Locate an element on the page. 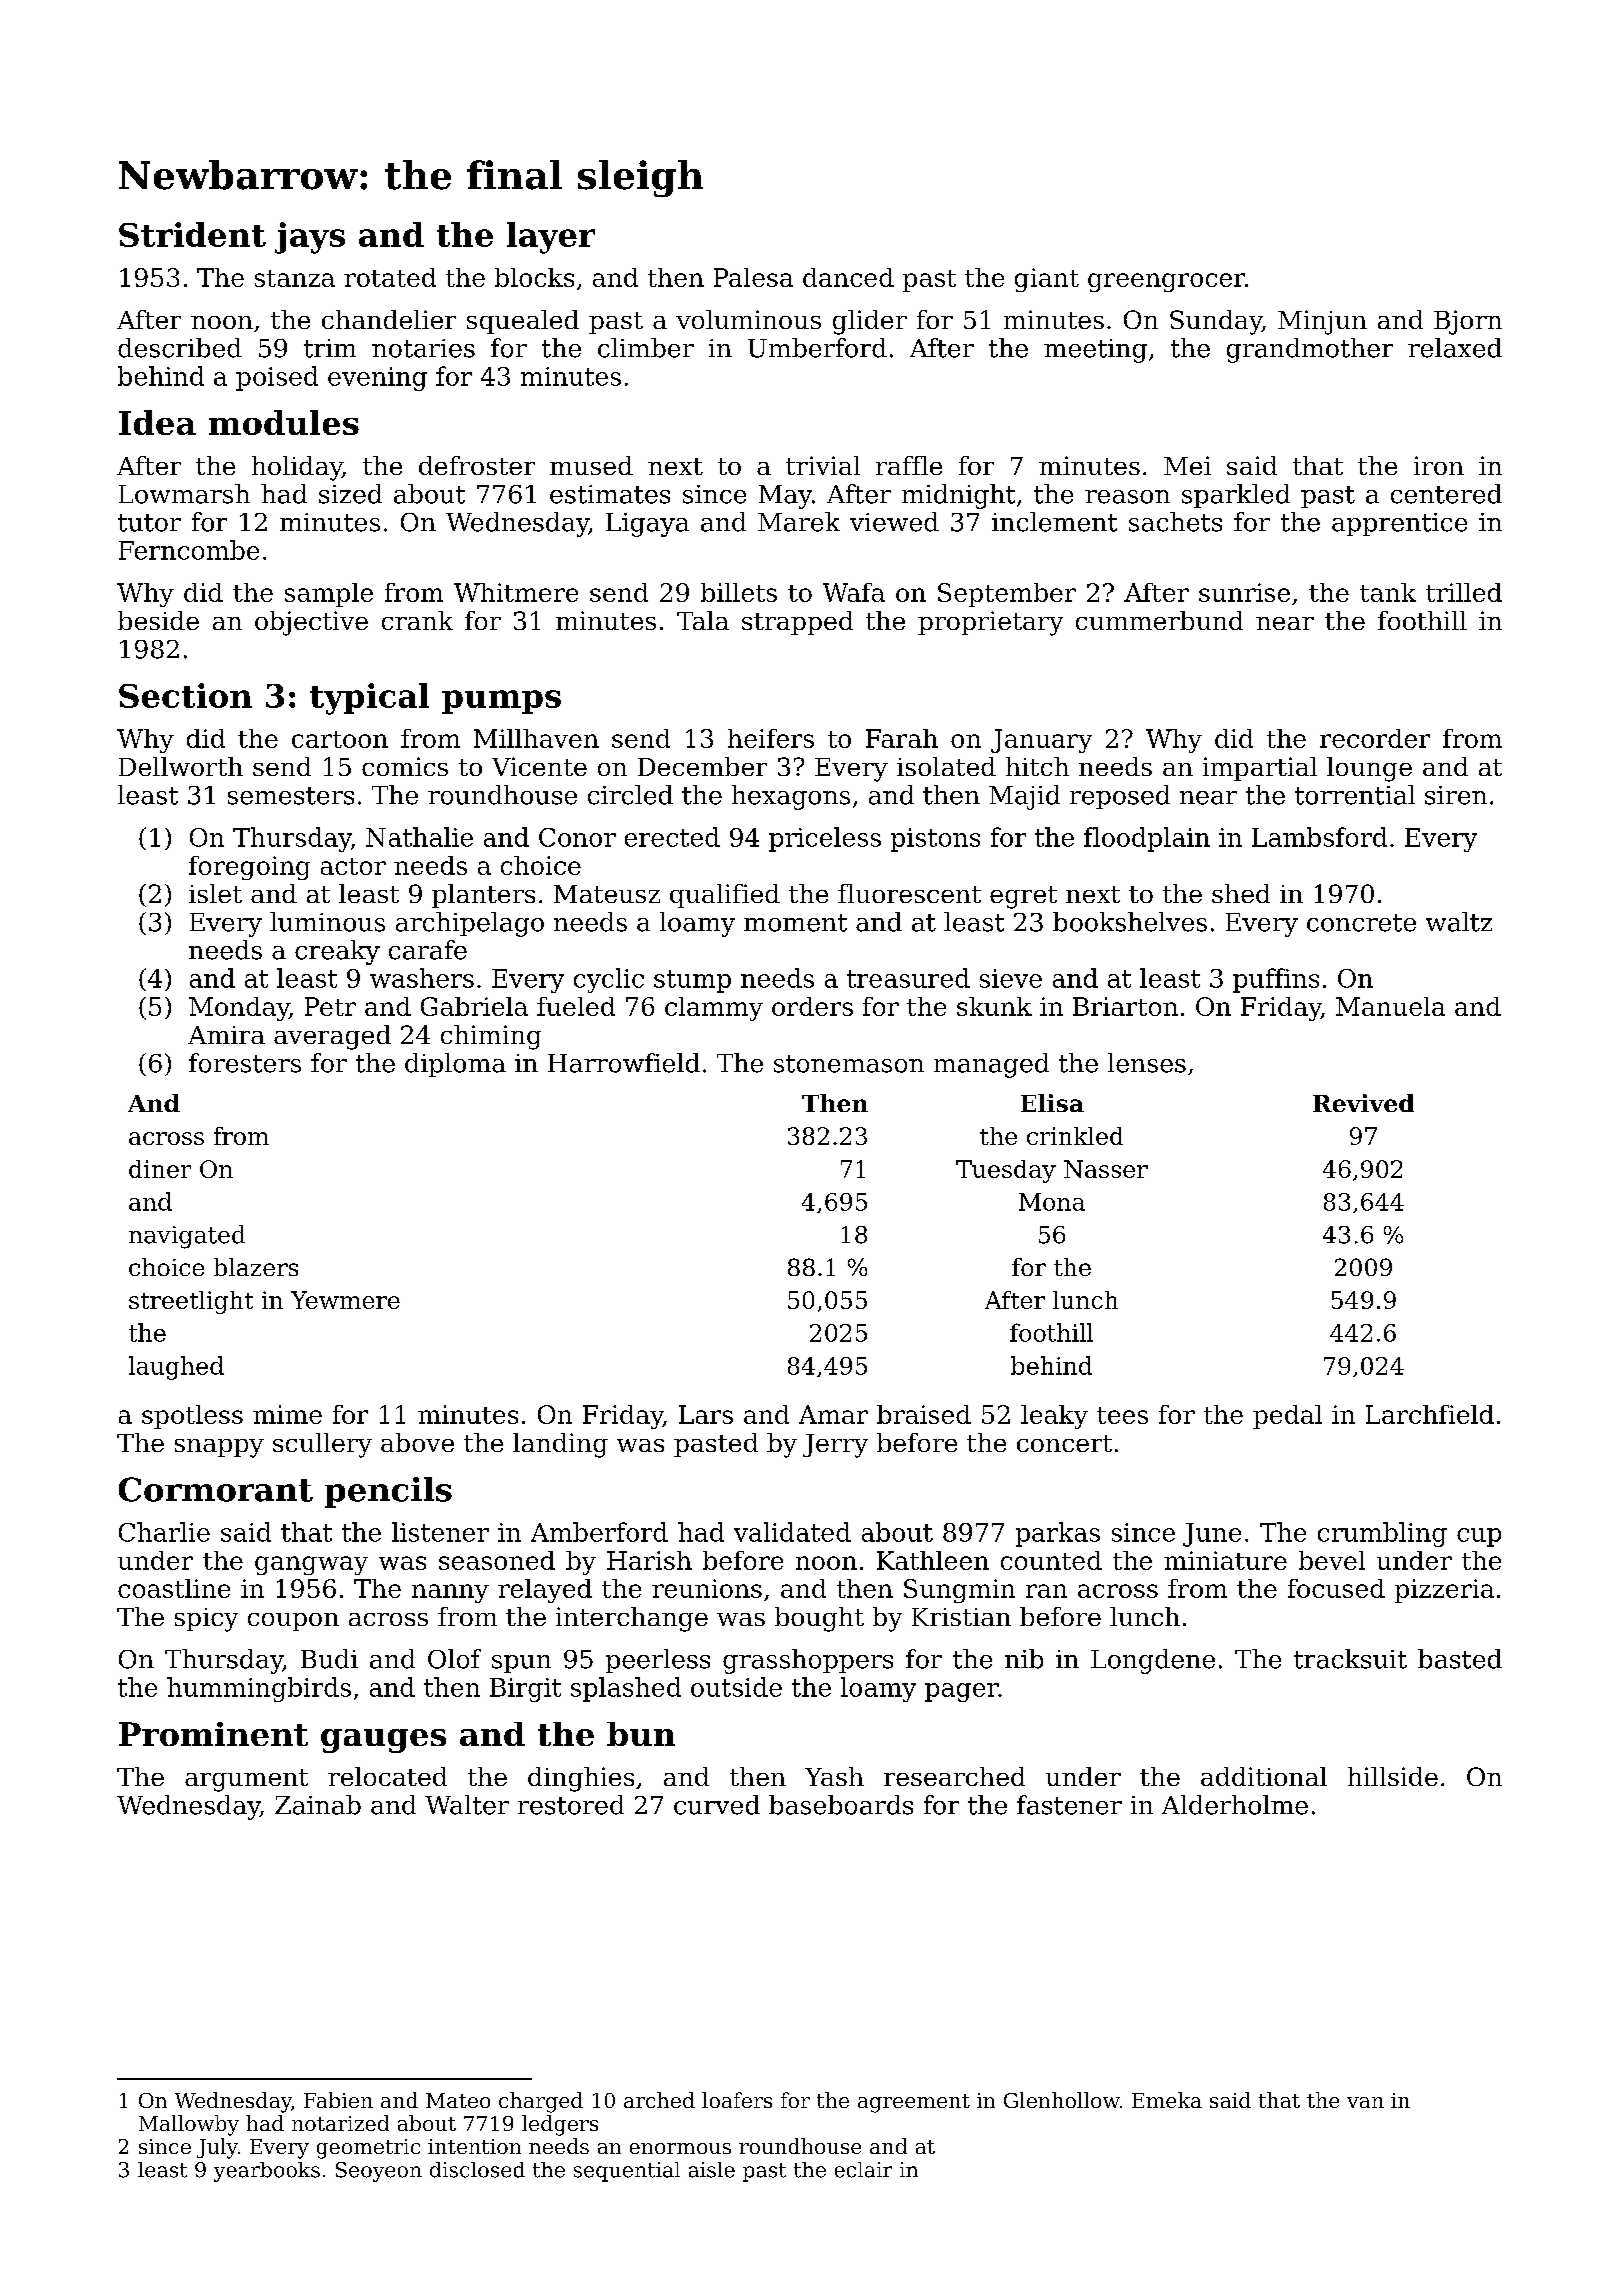 Image resolution: width=1620 pixels, height=2292 pixels. Revived is located at coordinates (1363, 1103).
